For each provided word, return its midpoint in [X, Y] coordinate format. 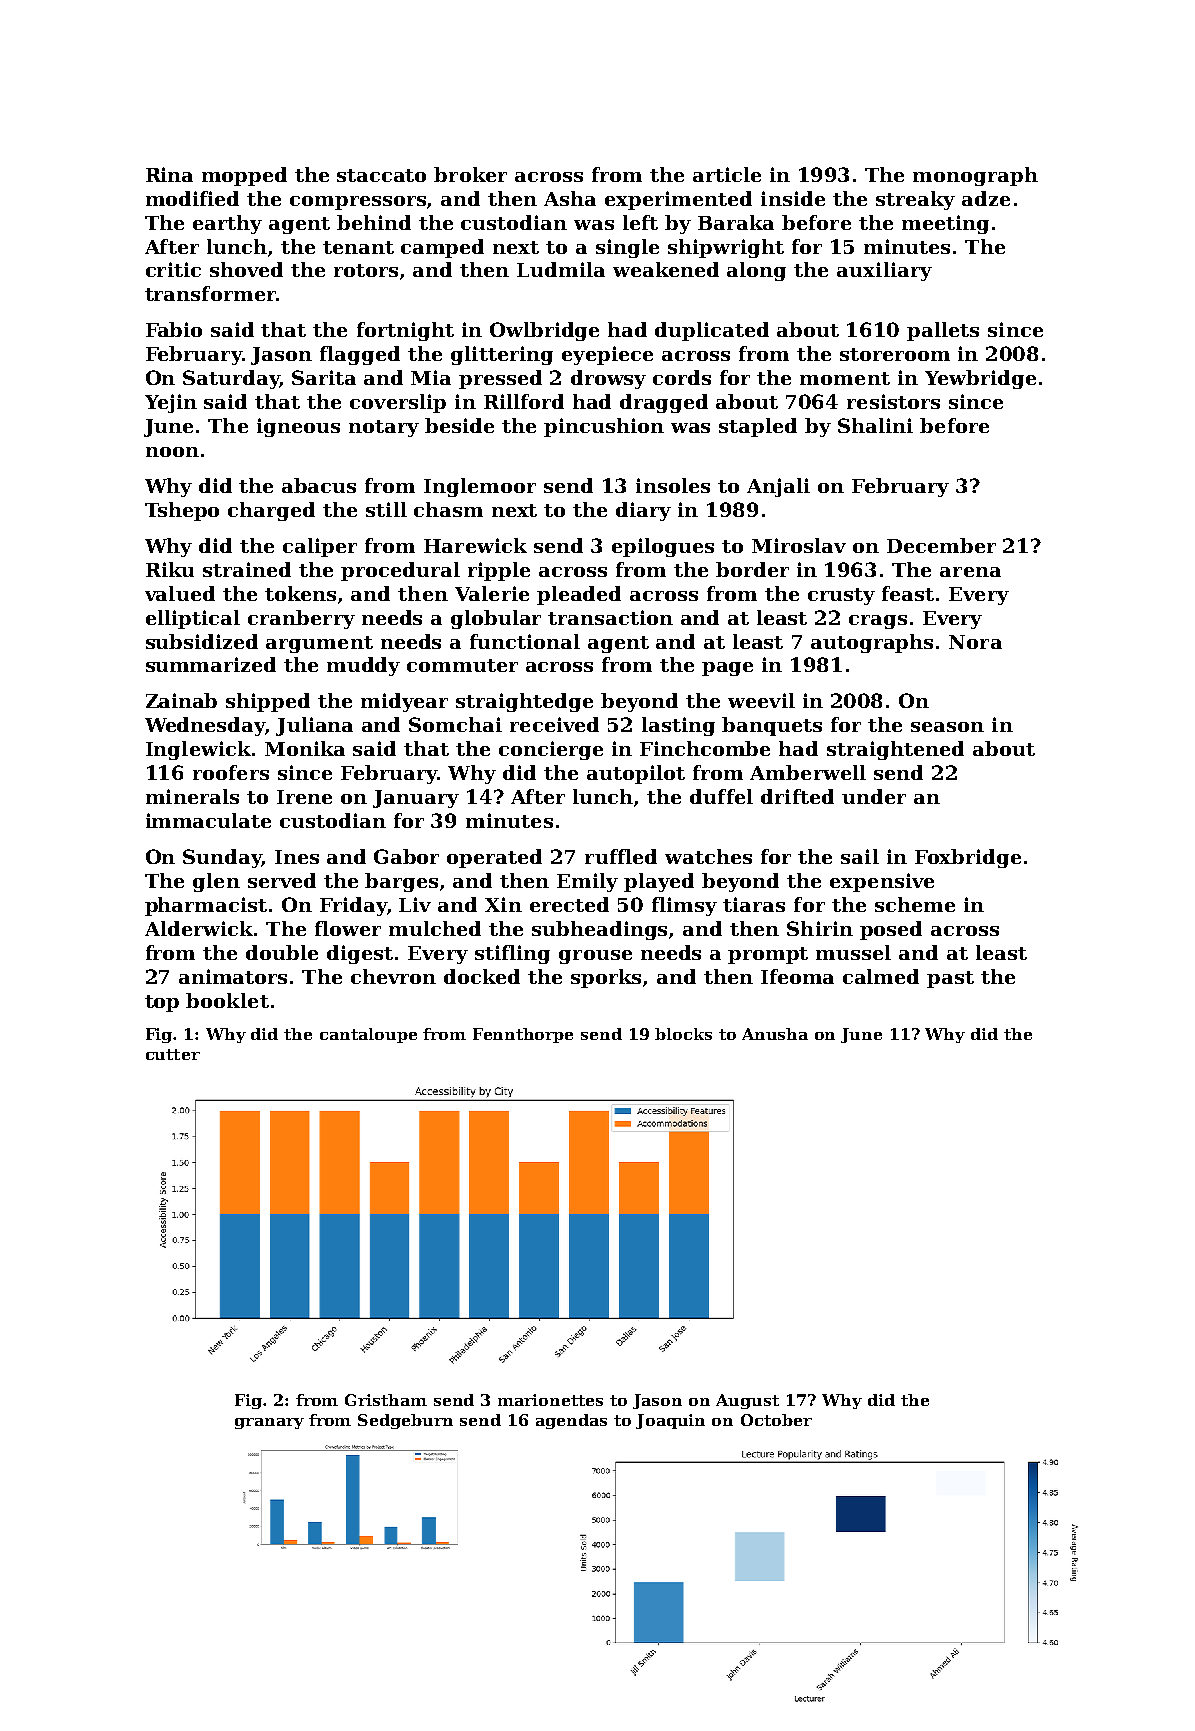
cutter [173, 1054]
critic [173, 269]
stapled [758, 427]
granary [269, 1423]
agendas [571, 1421]
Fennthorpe [523, 1035]
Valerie [492, 593]
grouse [595, 957]
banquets [772, 726]
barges [401, 882]
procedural [400, 571]
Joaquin [670, 1421]
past [950, 979]
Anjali [778, 487]
